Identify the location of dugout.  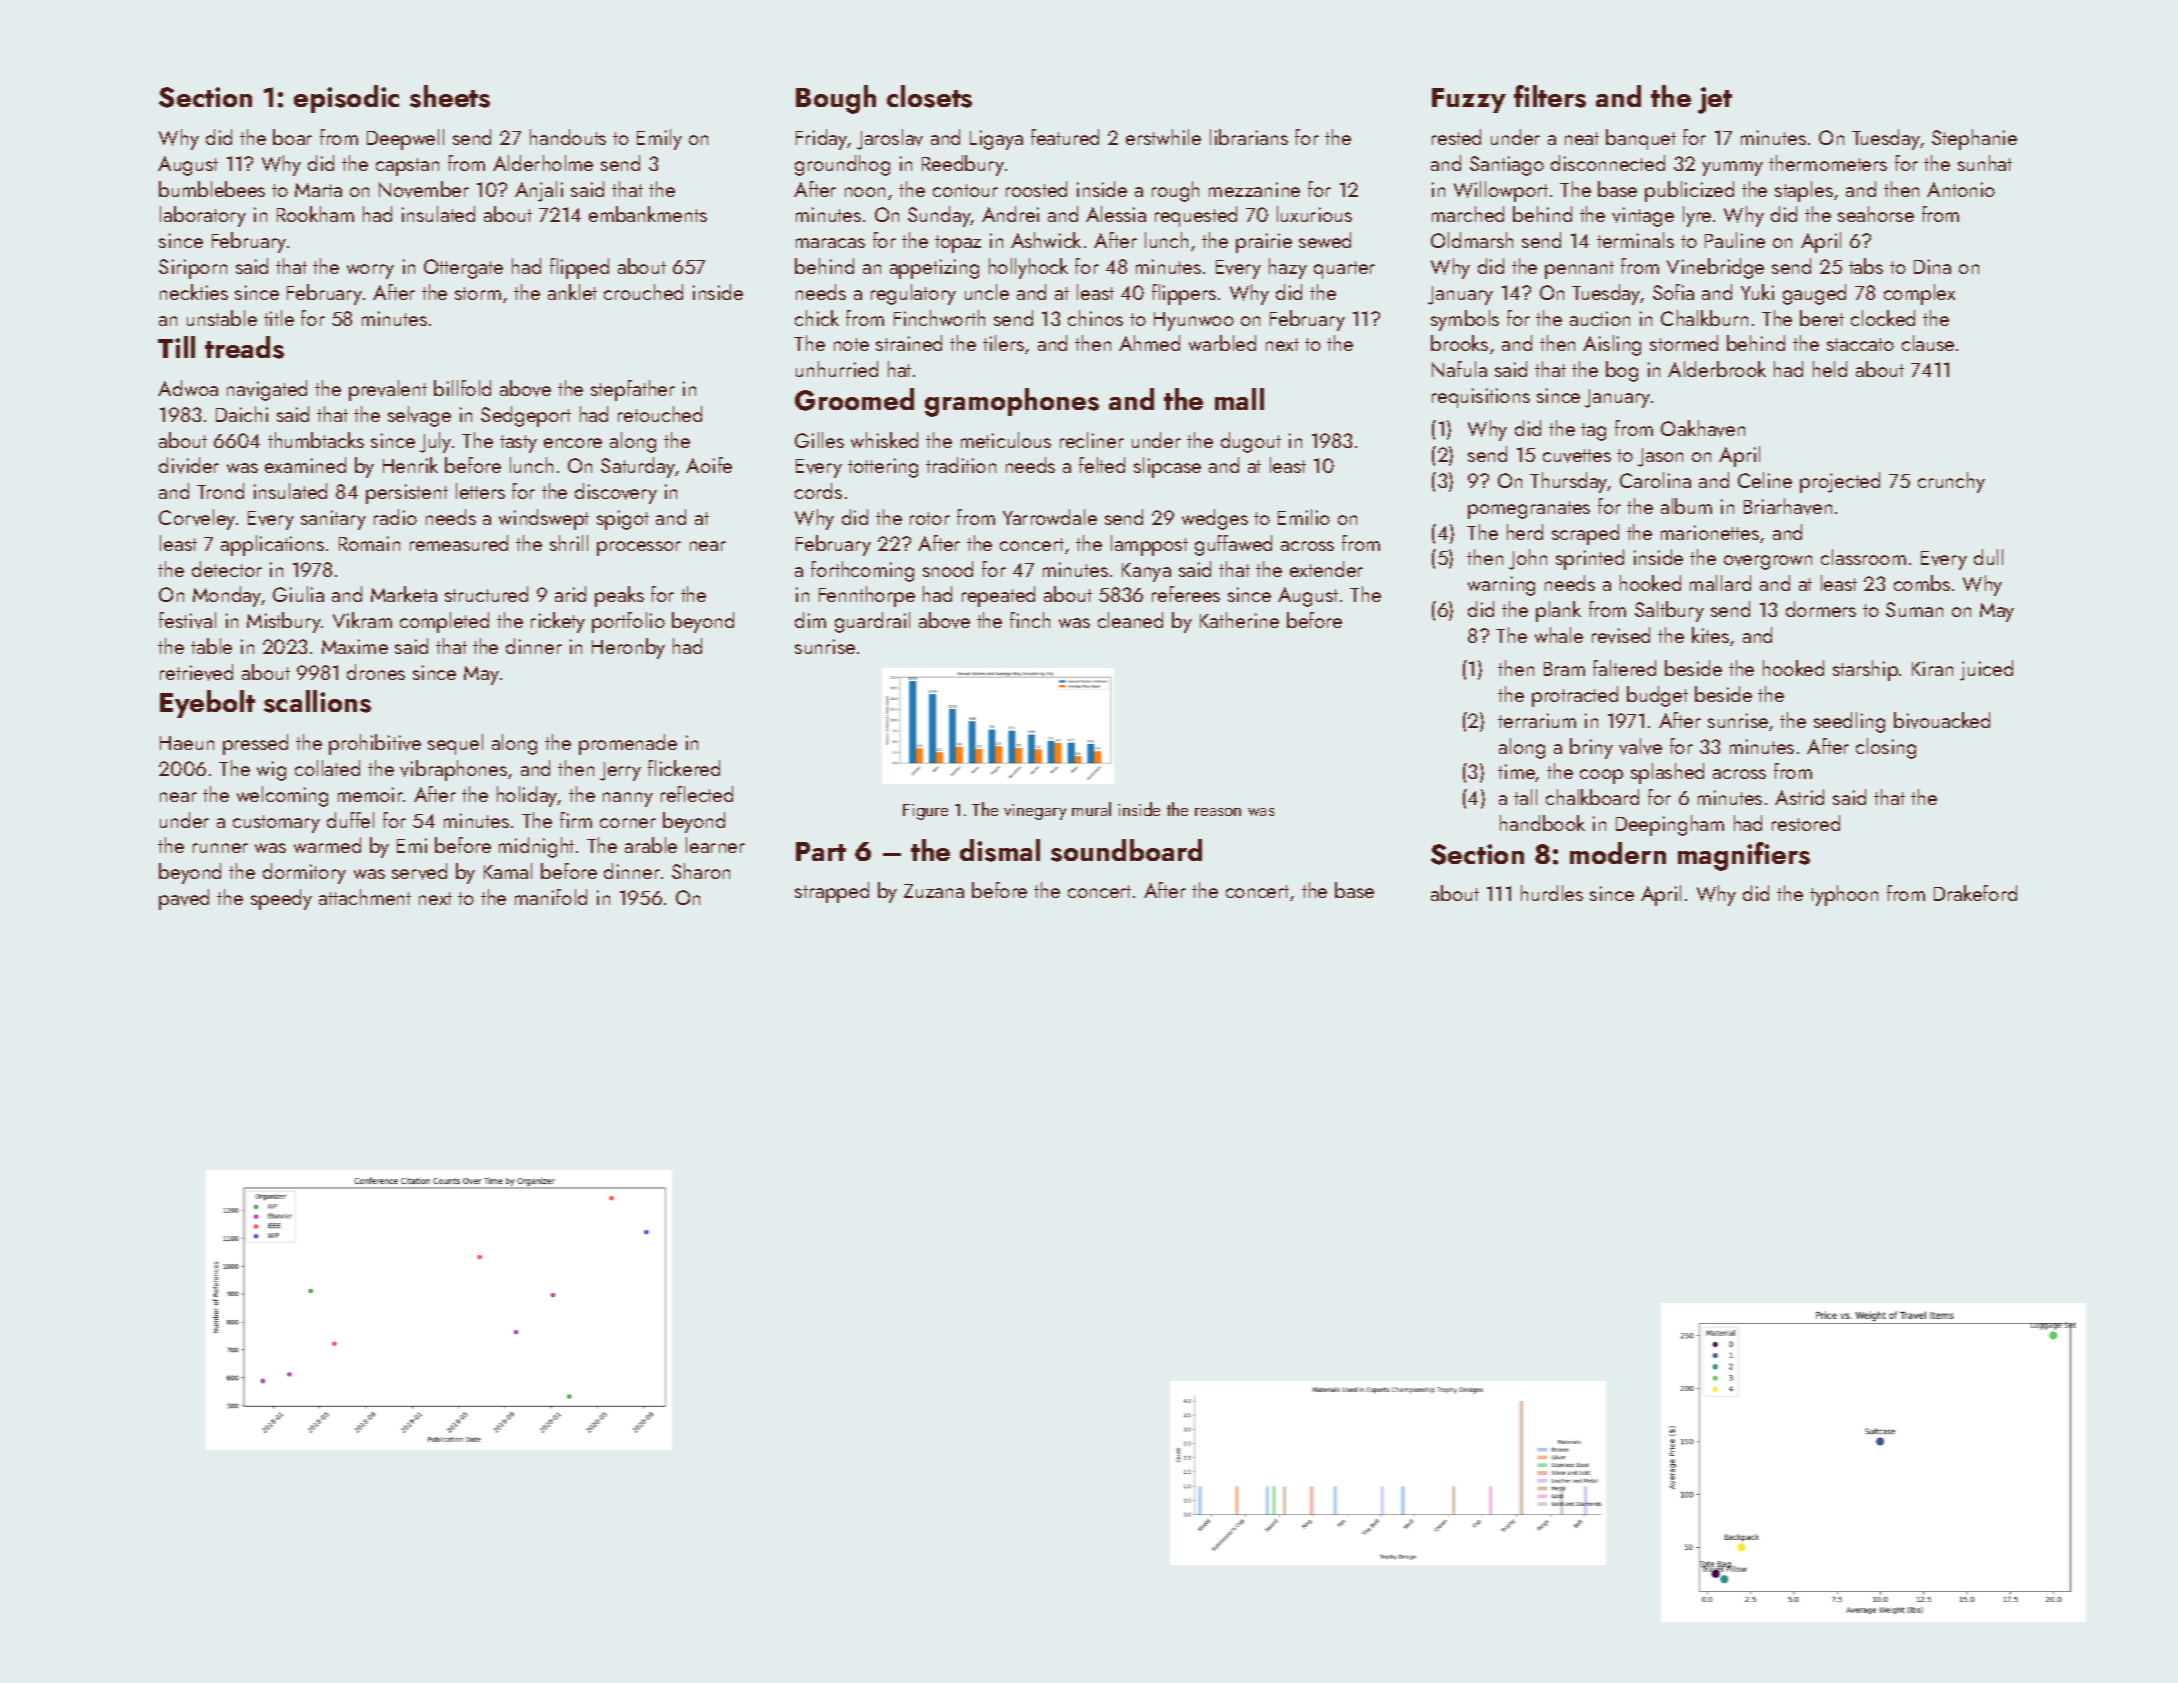
(1251, 442).
